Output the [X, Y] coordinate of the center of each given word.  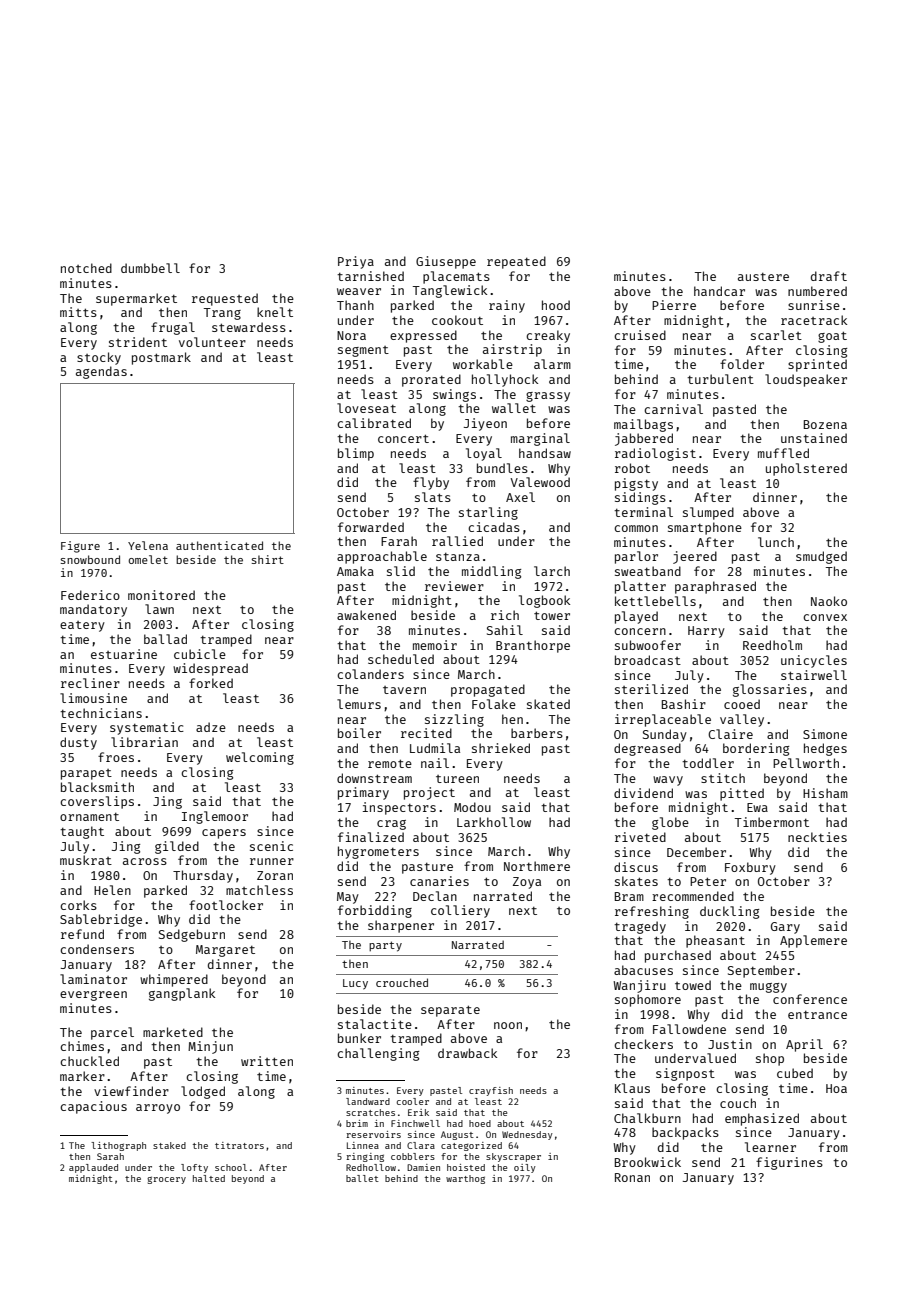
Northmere [537, 866]
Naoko [829, 601]
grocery [166, 1180]
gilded [177, 847]
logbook [544, 601]
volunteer [212, 342]
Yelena [148, 545]
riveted [640, 837]
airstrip [512, 350]
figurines [789, 1163]
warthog [465, 1179]
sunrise [814, 305]
